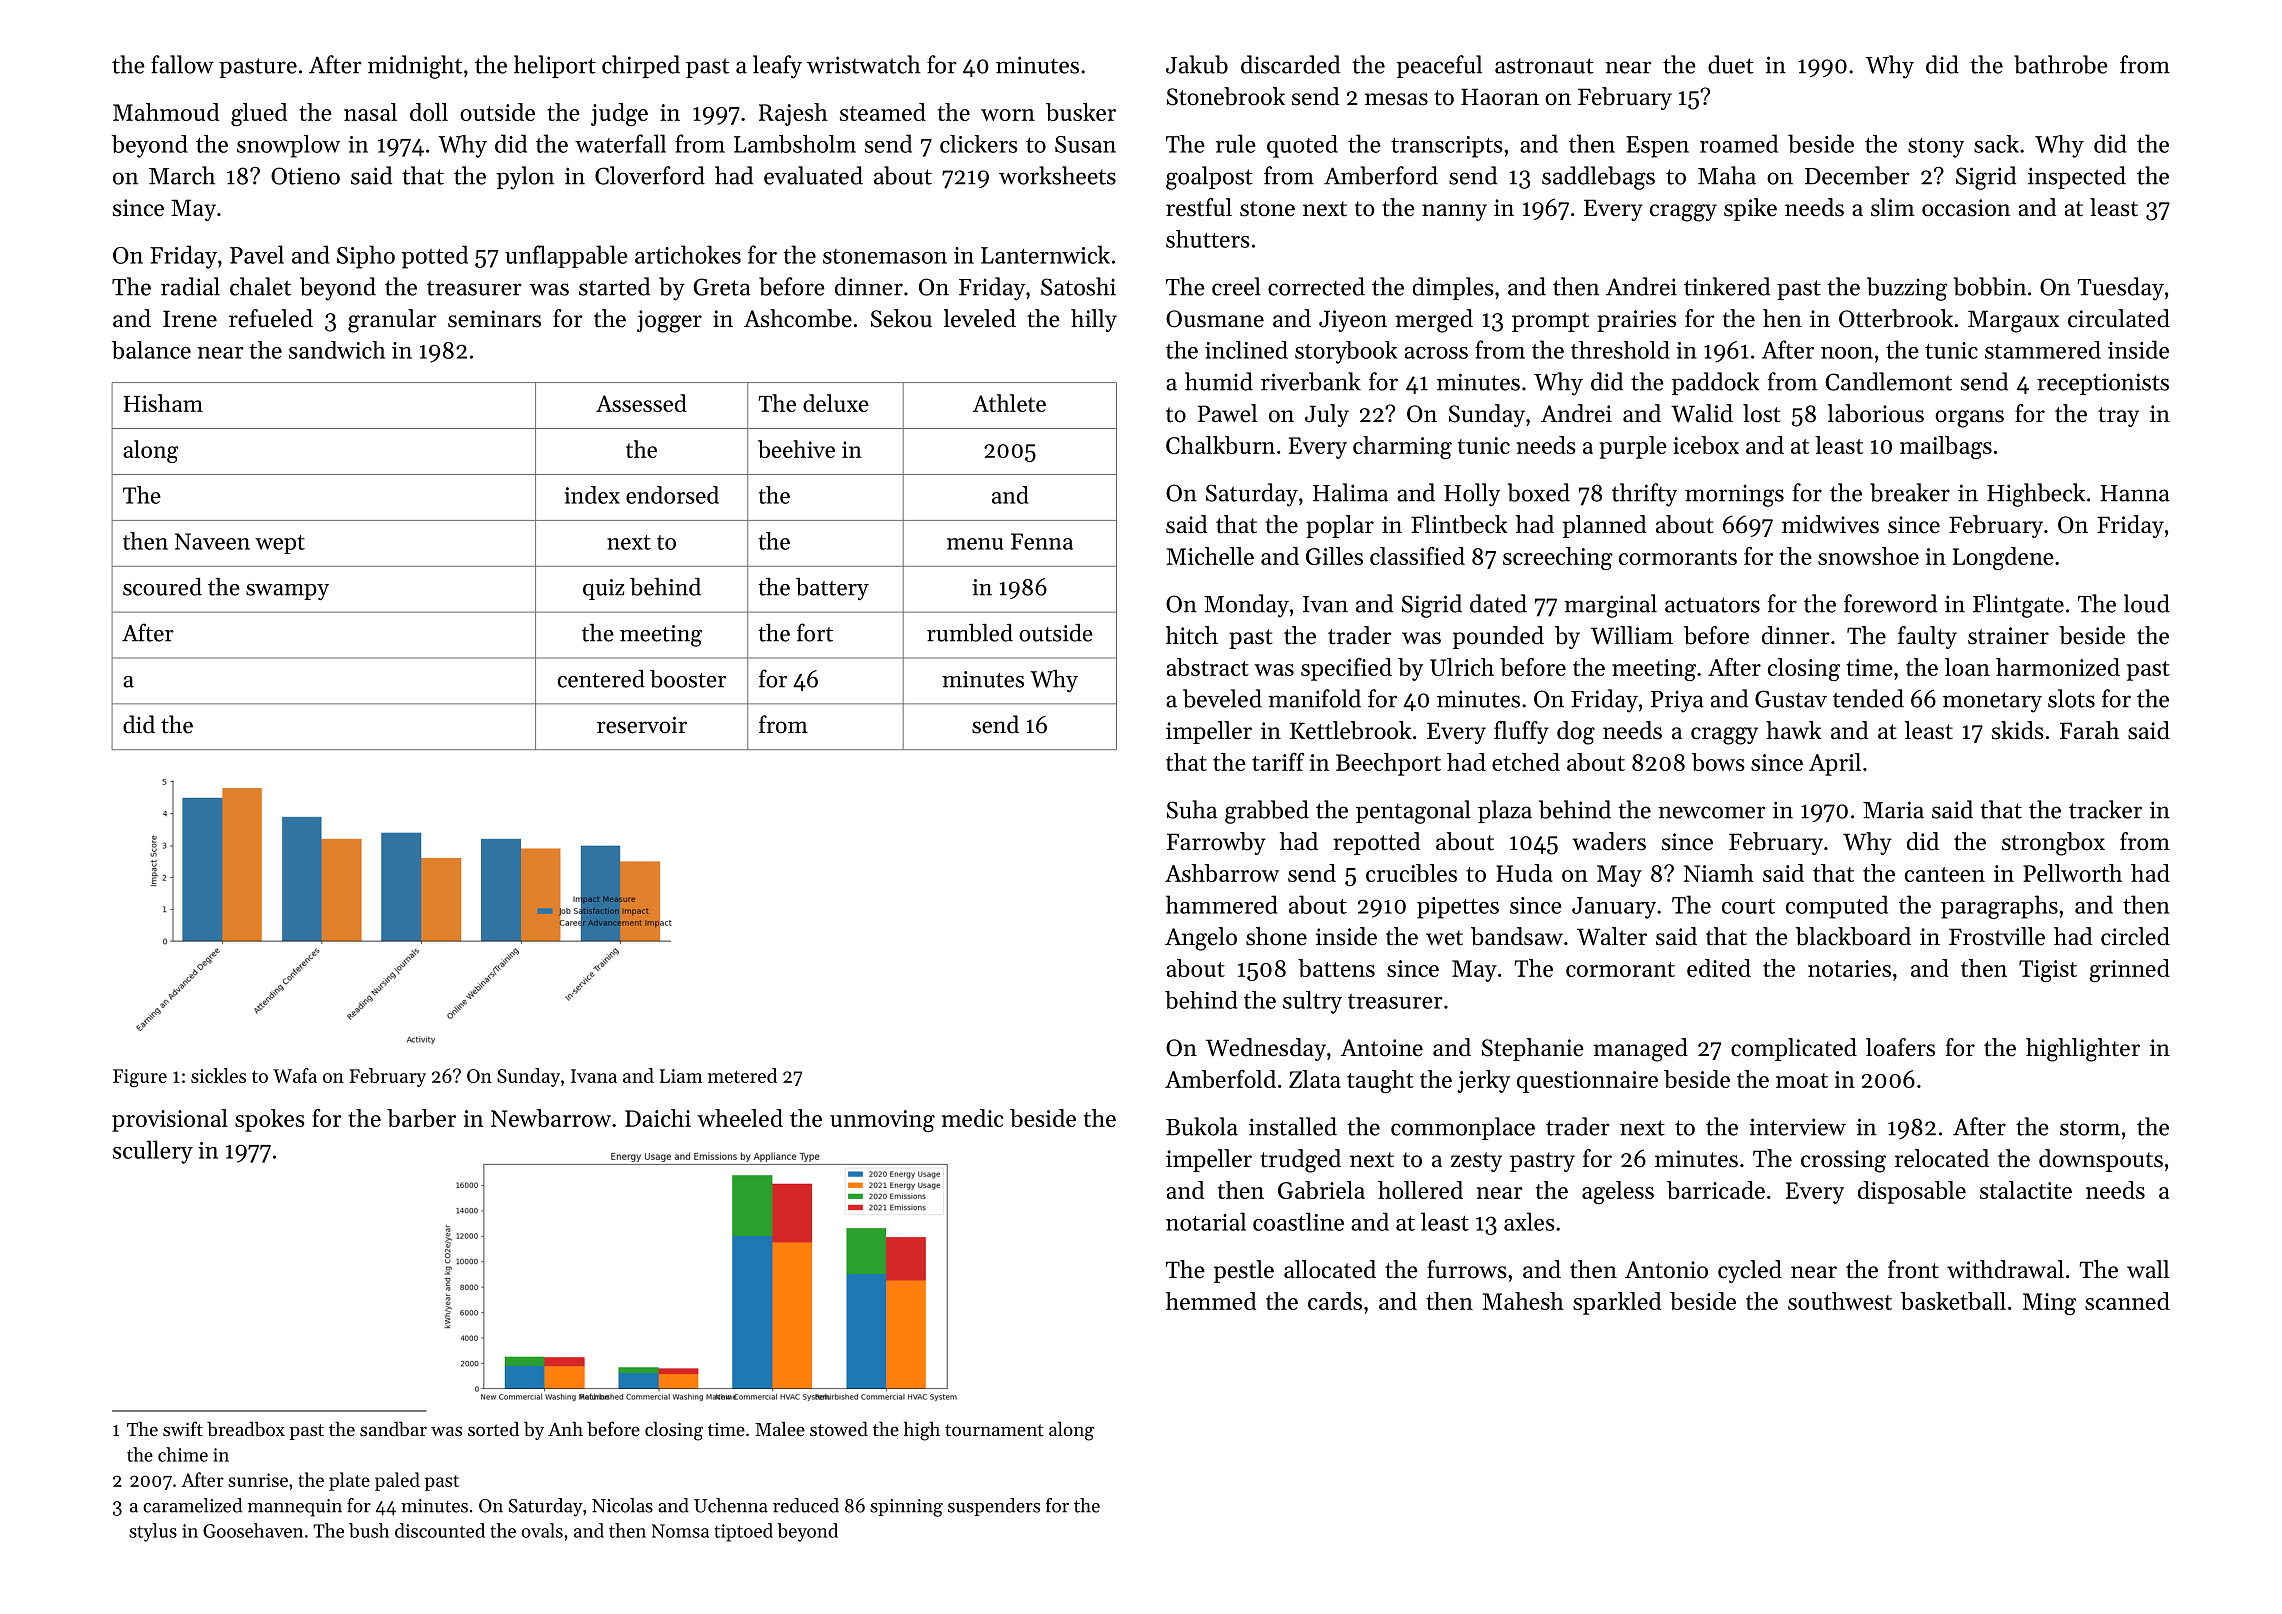 The width and height of the page is (2282, 1614). What do you see at coordinates (1396, 99) in the page?
I see `mesas` at bounding box center [1396, 99].
